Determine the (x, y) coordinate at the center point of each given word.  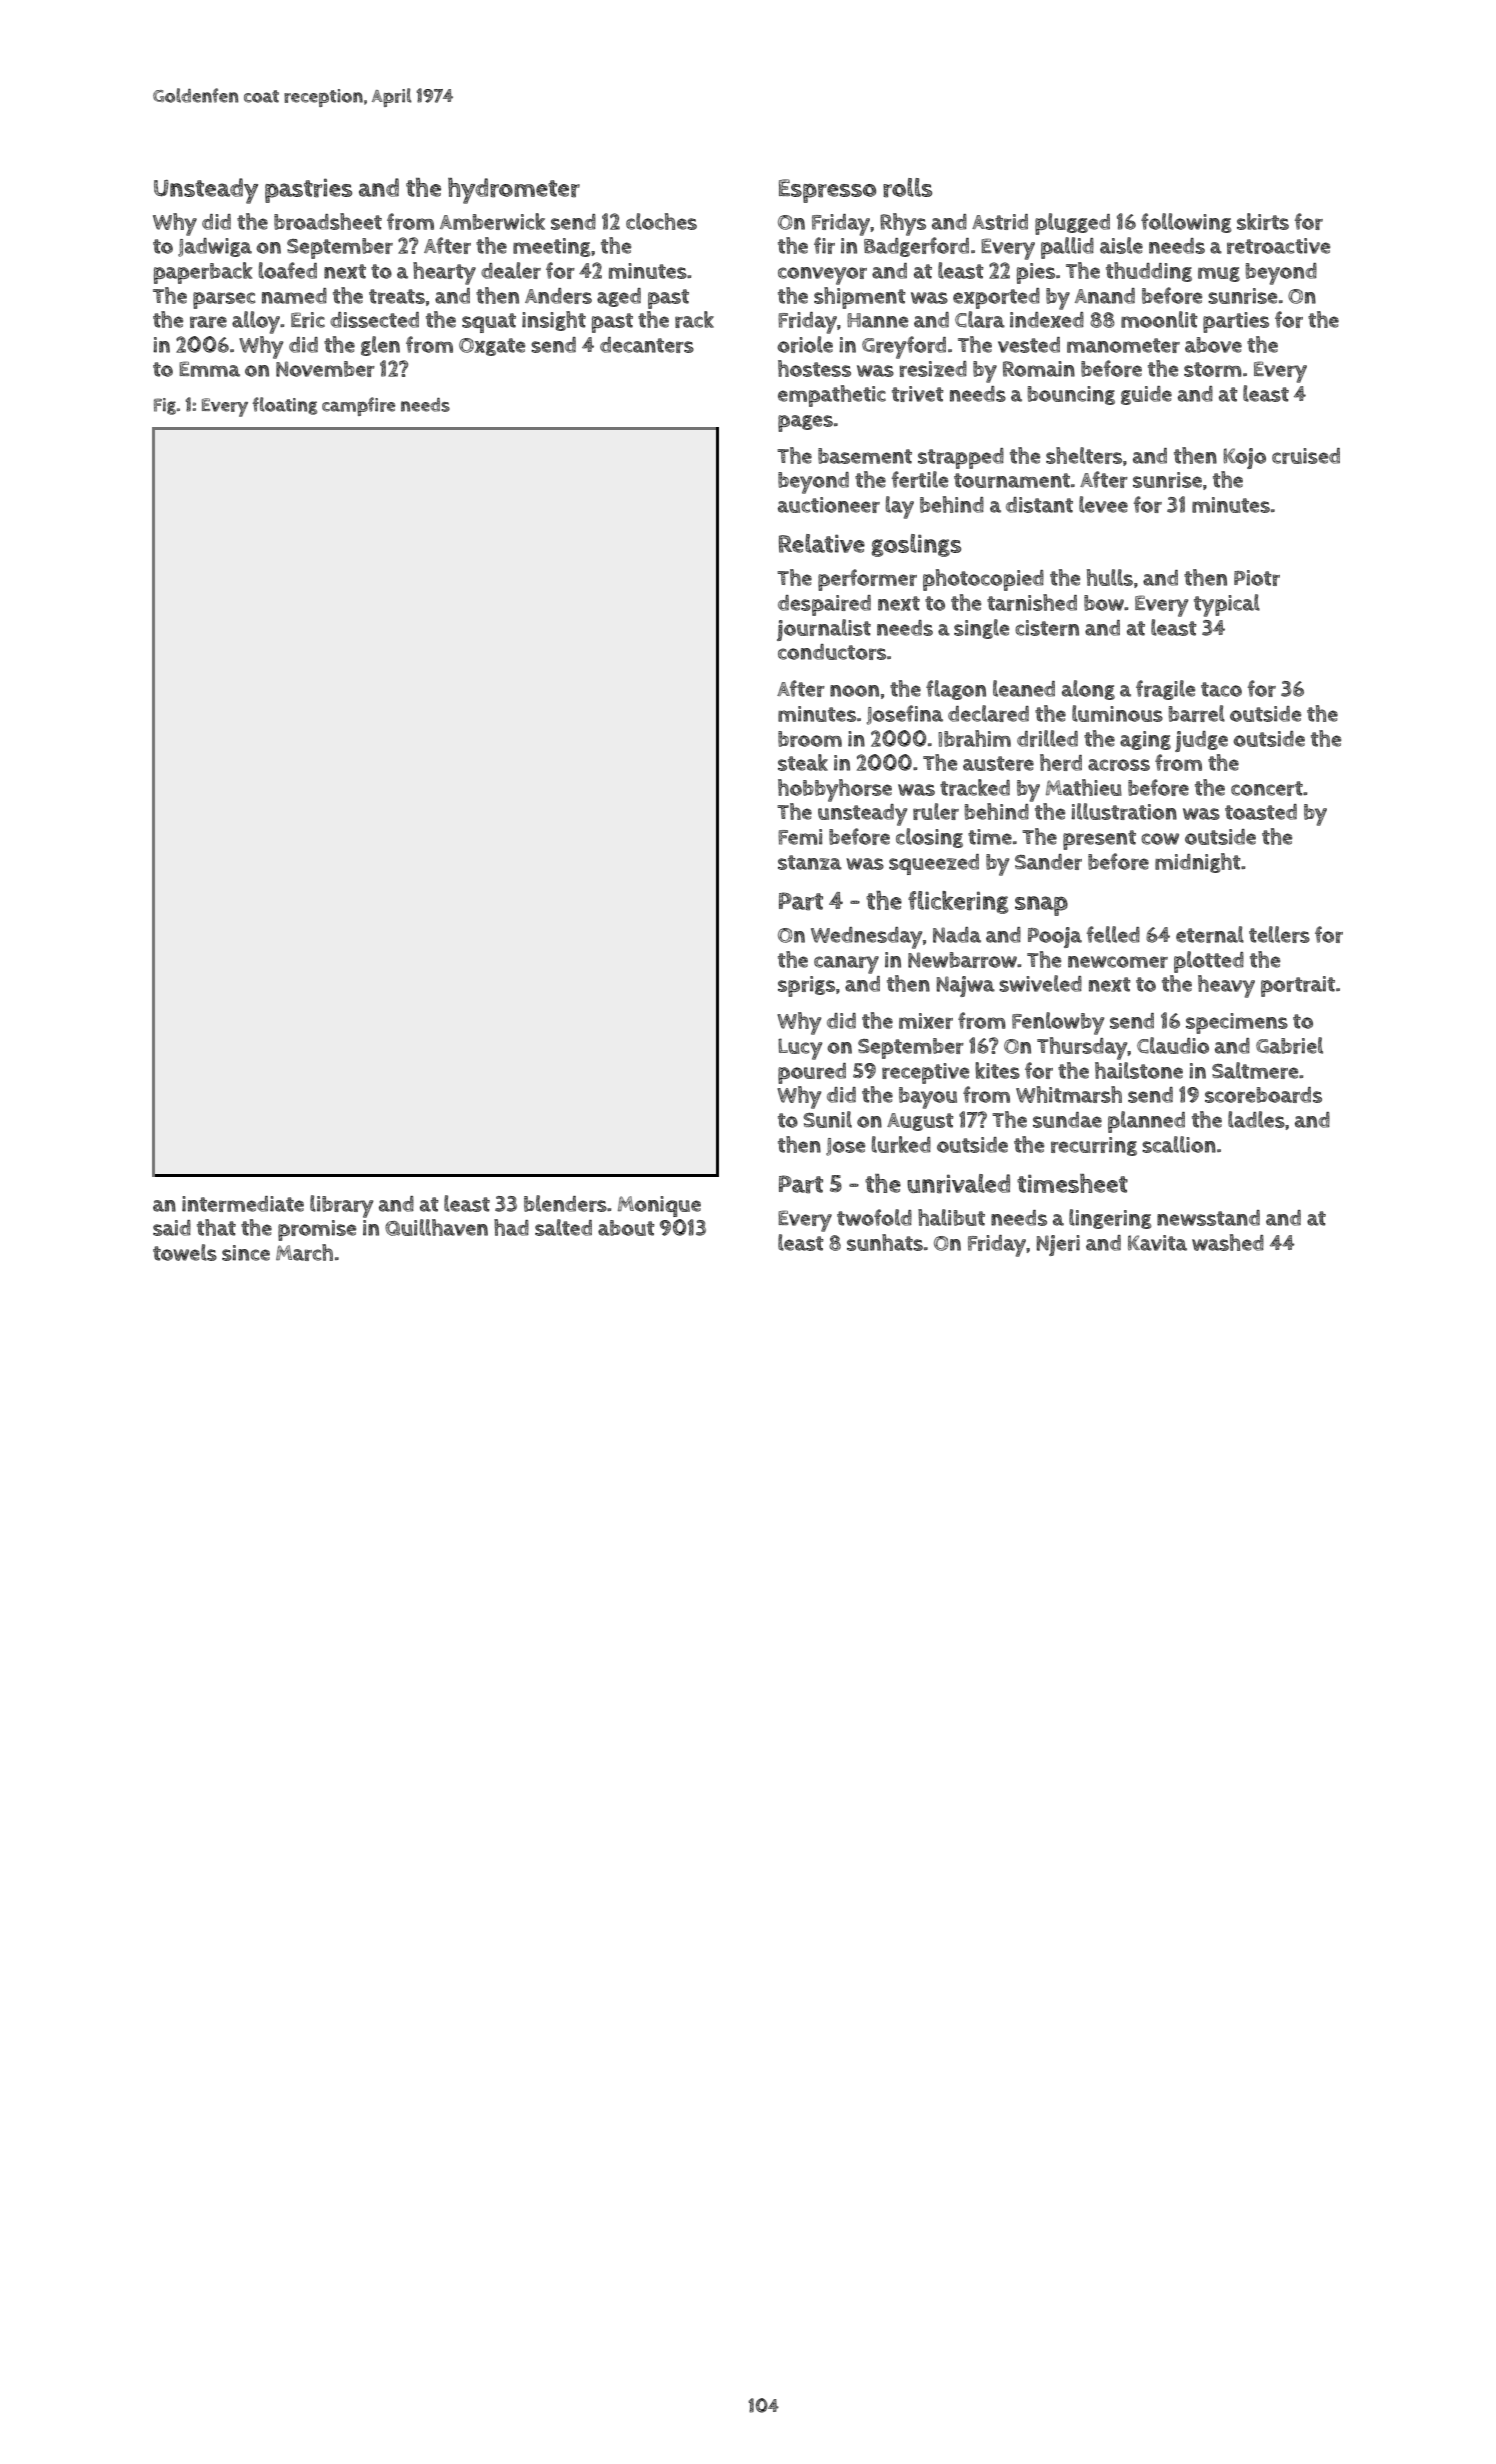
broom (810, 739)
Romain (1039, 369)
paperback (203, 273)
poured (812, 1073)
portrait (1298, 986)
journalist (824, 630)
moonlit (1159, 319)
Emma (209, 369)
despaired (824, 605)
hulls (1110, 577)
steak (803, 762)
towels (185, 1252)
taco (1221, 689)
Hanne (877, 320)
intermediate (243, 1204)
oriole (805, 344)
